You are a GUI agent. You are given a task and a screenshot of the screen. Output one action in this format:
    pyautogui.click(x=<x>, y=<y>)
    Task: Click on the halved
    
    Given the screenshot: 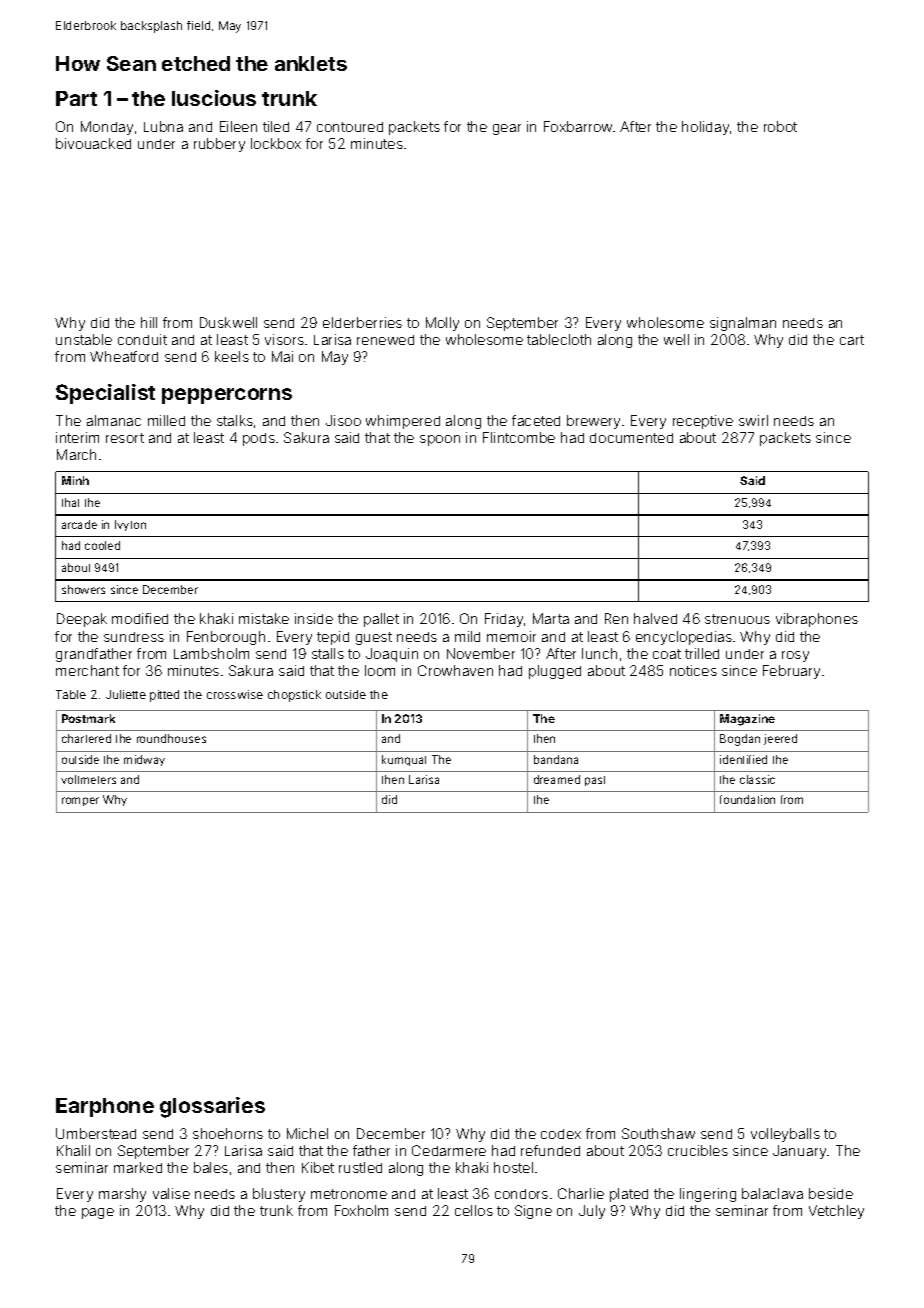 What is the action you would take?
    pyautogui.click(x=655, y=618)
